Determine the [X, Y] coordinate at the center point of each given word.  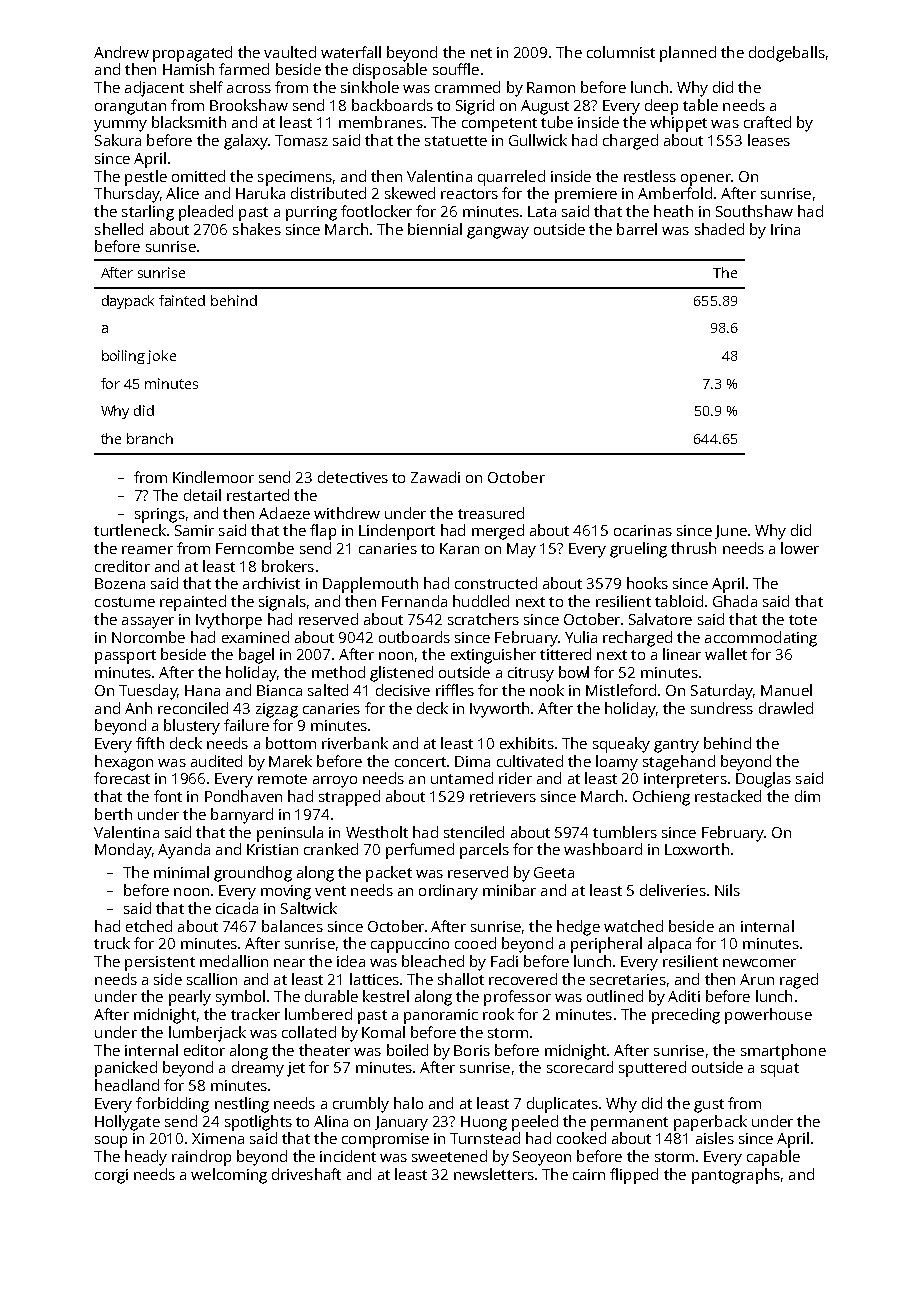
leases [769, 140]
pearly [190, 998]
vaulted [290, 52]
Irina [785, 229]
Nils [727, 890]
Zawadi [435, 477]
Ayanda [184, 851]
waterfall [351, 52]
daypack [128, 302]
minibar [509, 890]
